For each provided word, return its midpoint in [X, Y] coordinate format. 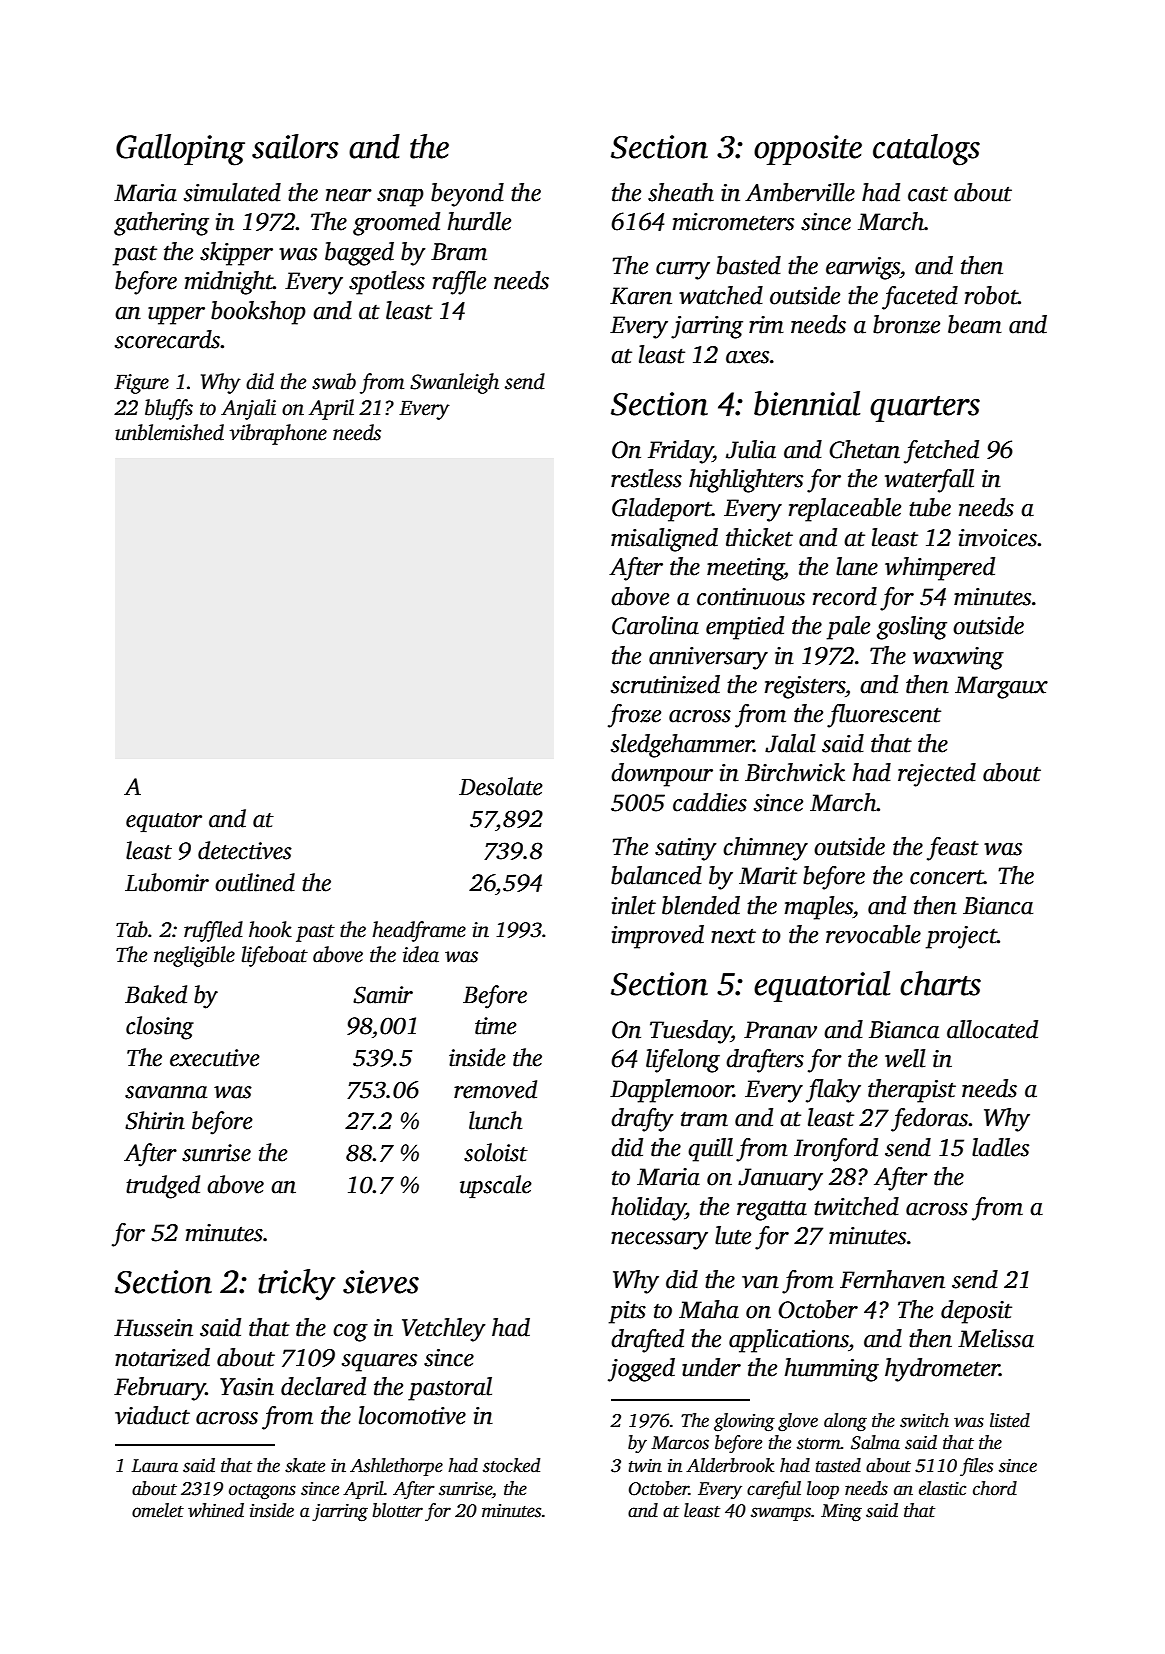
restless [646, 478]
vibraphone [278, 434]
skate [305, 1465]
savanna [166, 1092]
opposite [808, 150]
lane [857, 566]
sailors [295, 146]
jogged [641, 1370]
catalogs [926, 150]
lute [733, 1235]
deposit [976, 1312]
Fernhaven [892, 1279]
